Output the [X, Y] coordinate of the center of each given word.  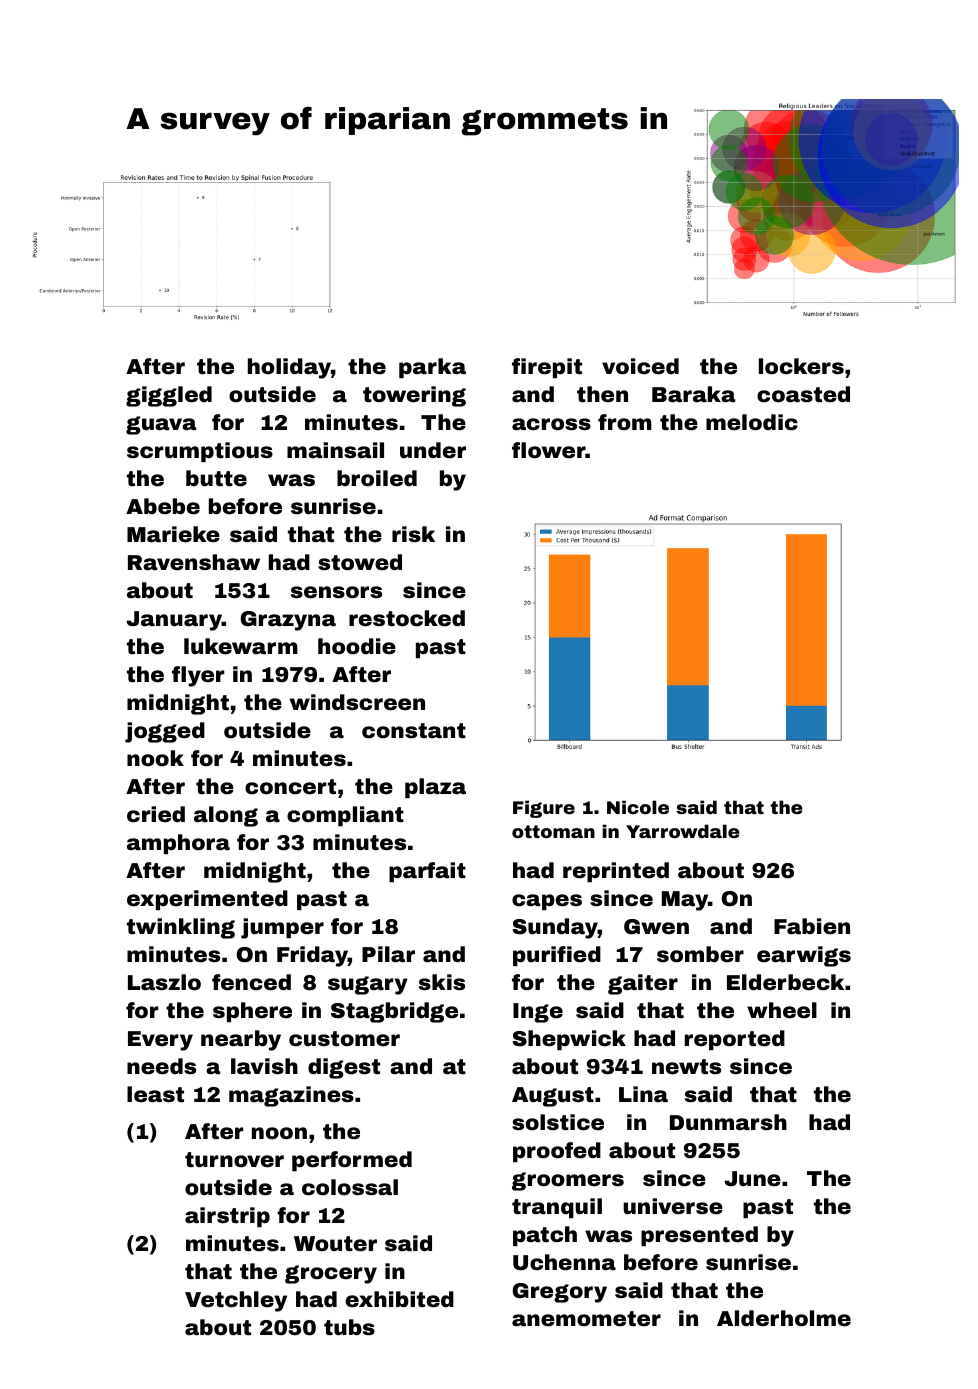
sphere [252, 1012]
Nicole [638, 807]
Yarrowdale [683, 831]
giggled [169, 396]
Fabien [812, 926]
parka [432, 368]
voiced [640, 366]
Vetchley [236, 1301]
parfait [427, 872]
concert [290, 787]
